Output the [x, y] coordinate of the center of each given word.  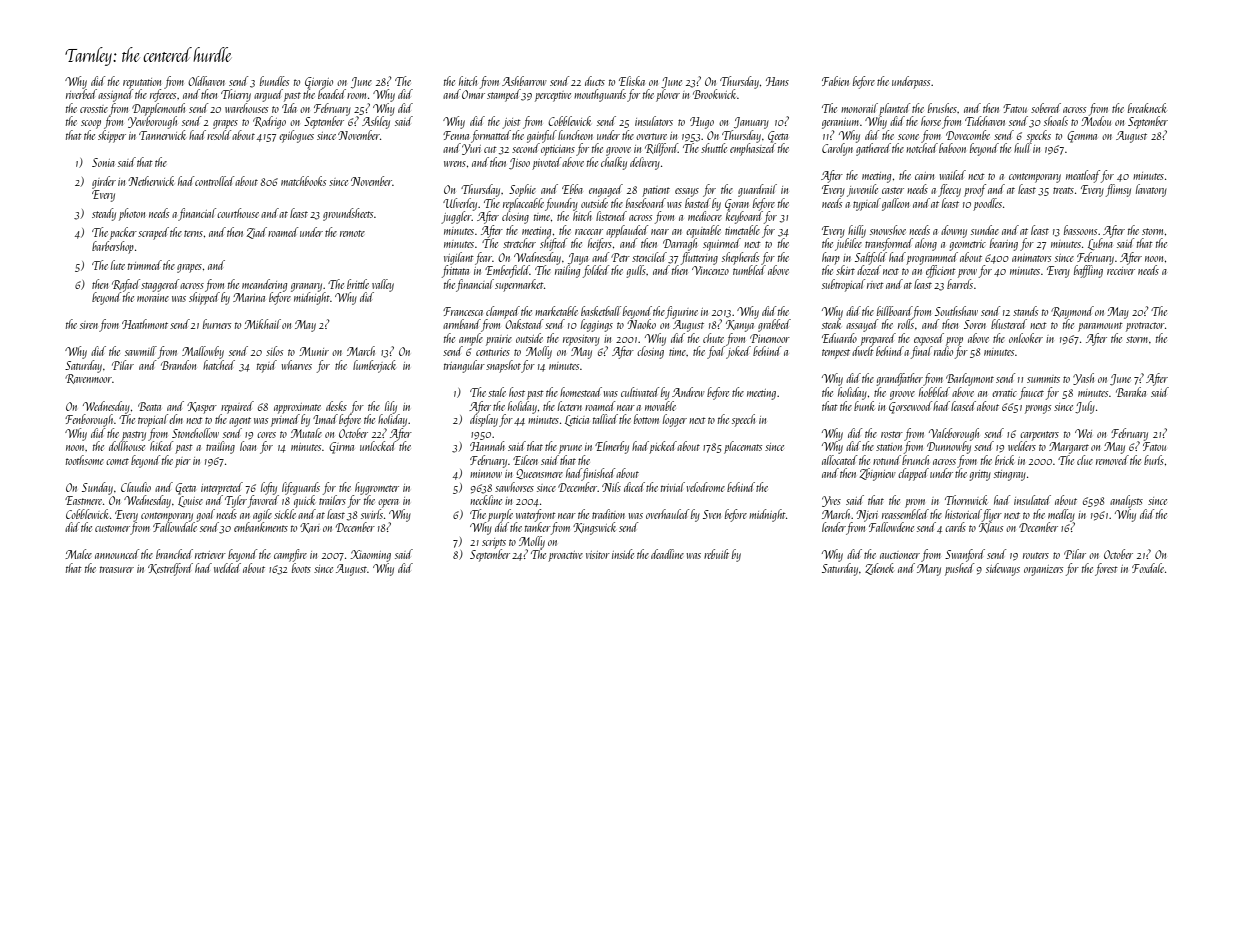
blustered [1009, 324]
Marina [249, 297]
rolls [906, 324]
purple [500, 515]
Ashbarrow [524, 81]
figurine [681, 312]
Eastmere [83, 500]
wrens [455, 164]
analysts [1126, 501]
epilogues [296, 136]
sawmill [141, 351]
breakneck [1147, 108]
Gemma [1082, 137]
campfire [290, 555]
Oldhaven [206, 81]
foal [716, 352]
